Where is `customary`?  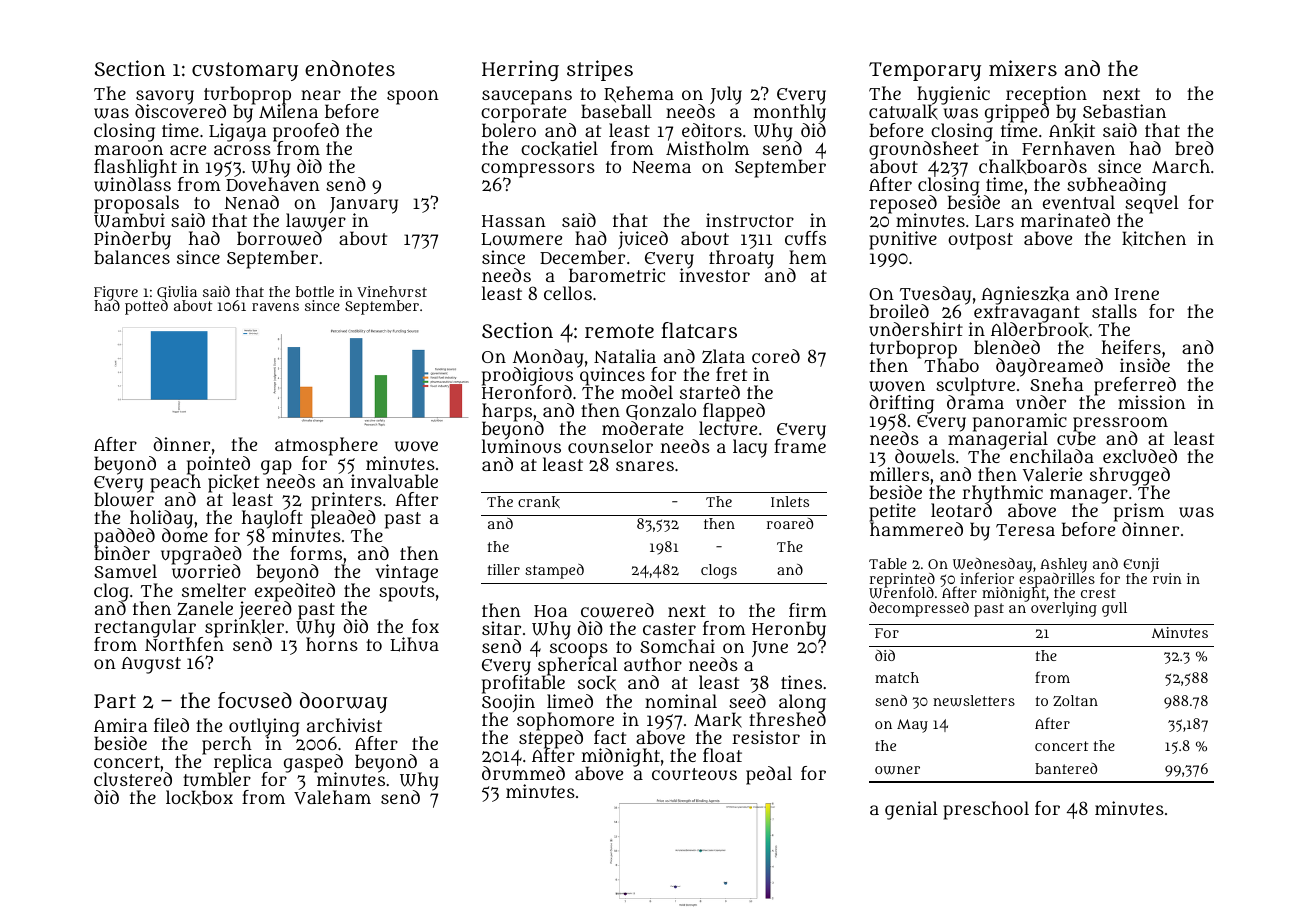
customary is located at coordinates (245, 71).
